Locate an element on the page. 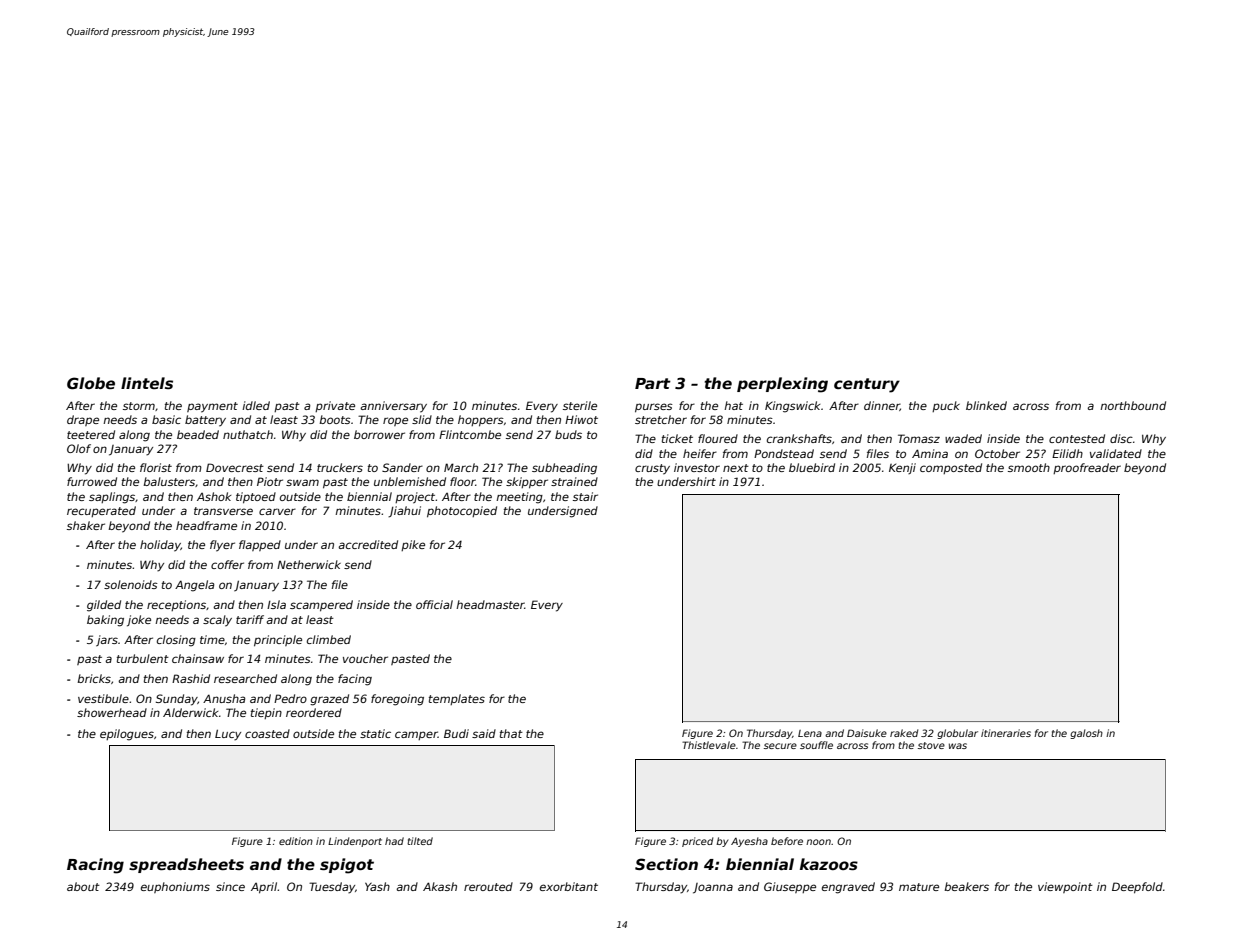 The image size is (1233, 952). about is located at coordinates (83, 886).
